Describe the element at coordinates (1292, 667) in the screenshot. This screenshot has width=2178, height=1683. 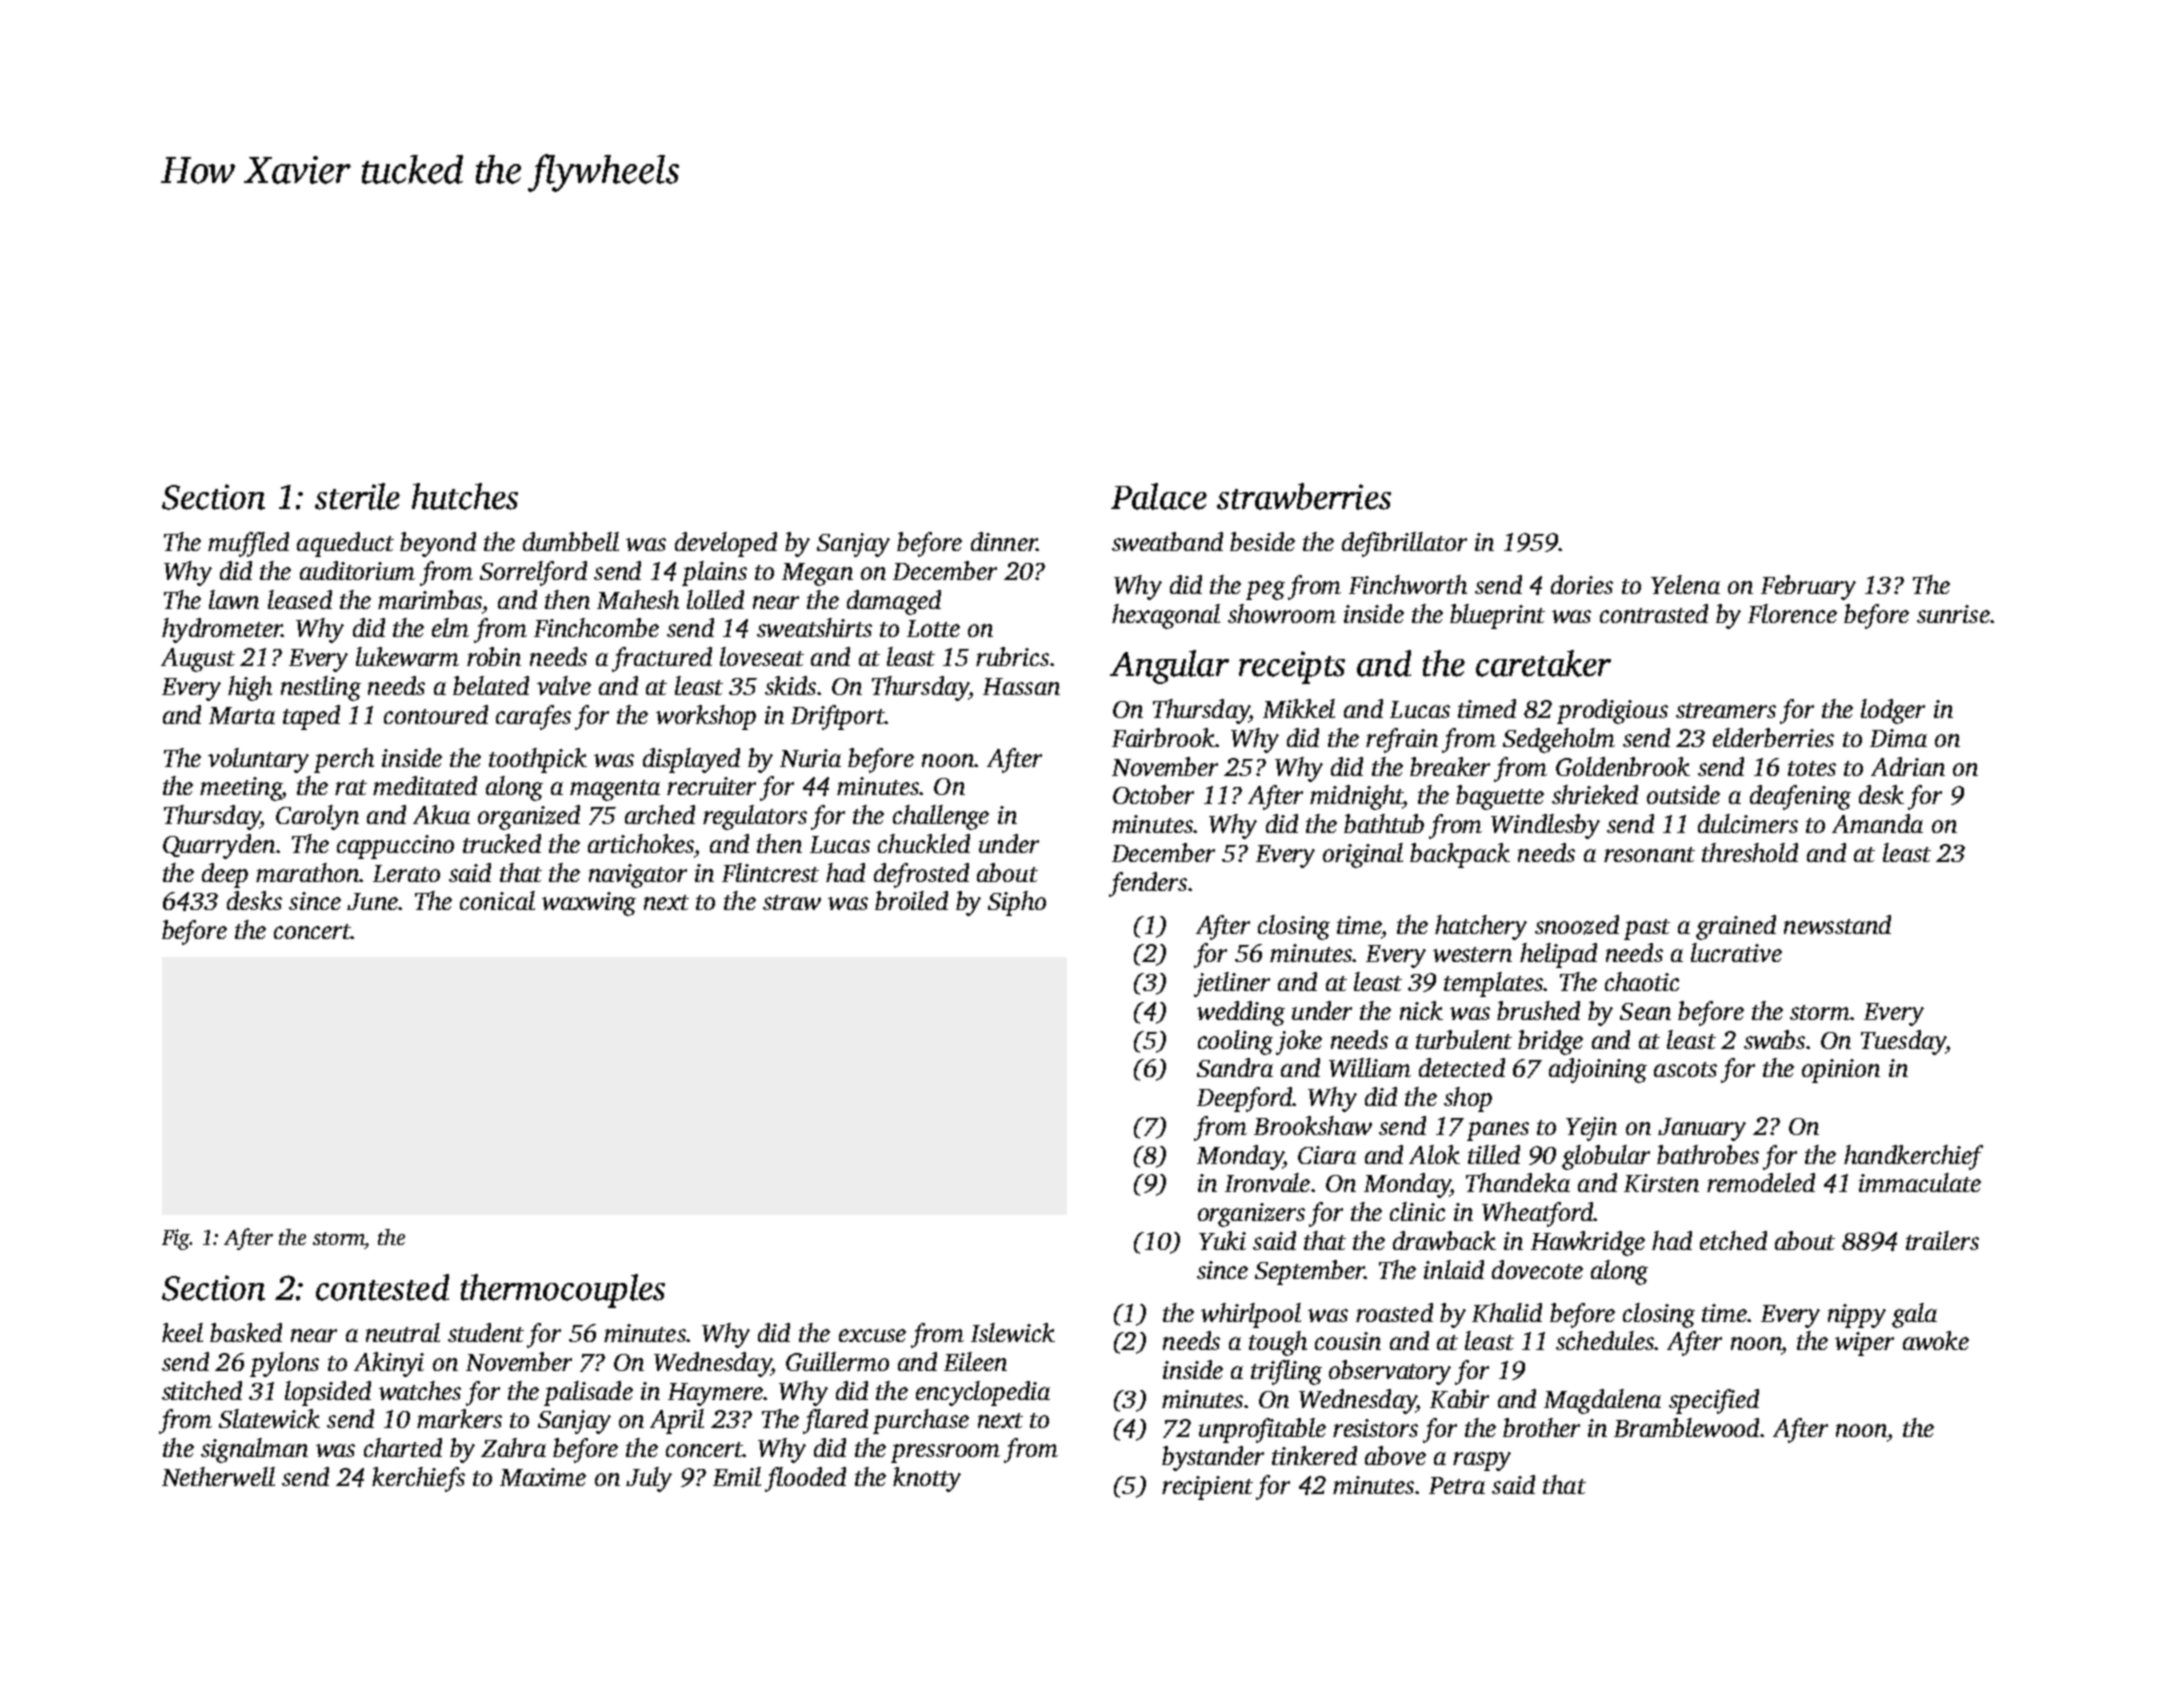
I see `receipts` at that location.
